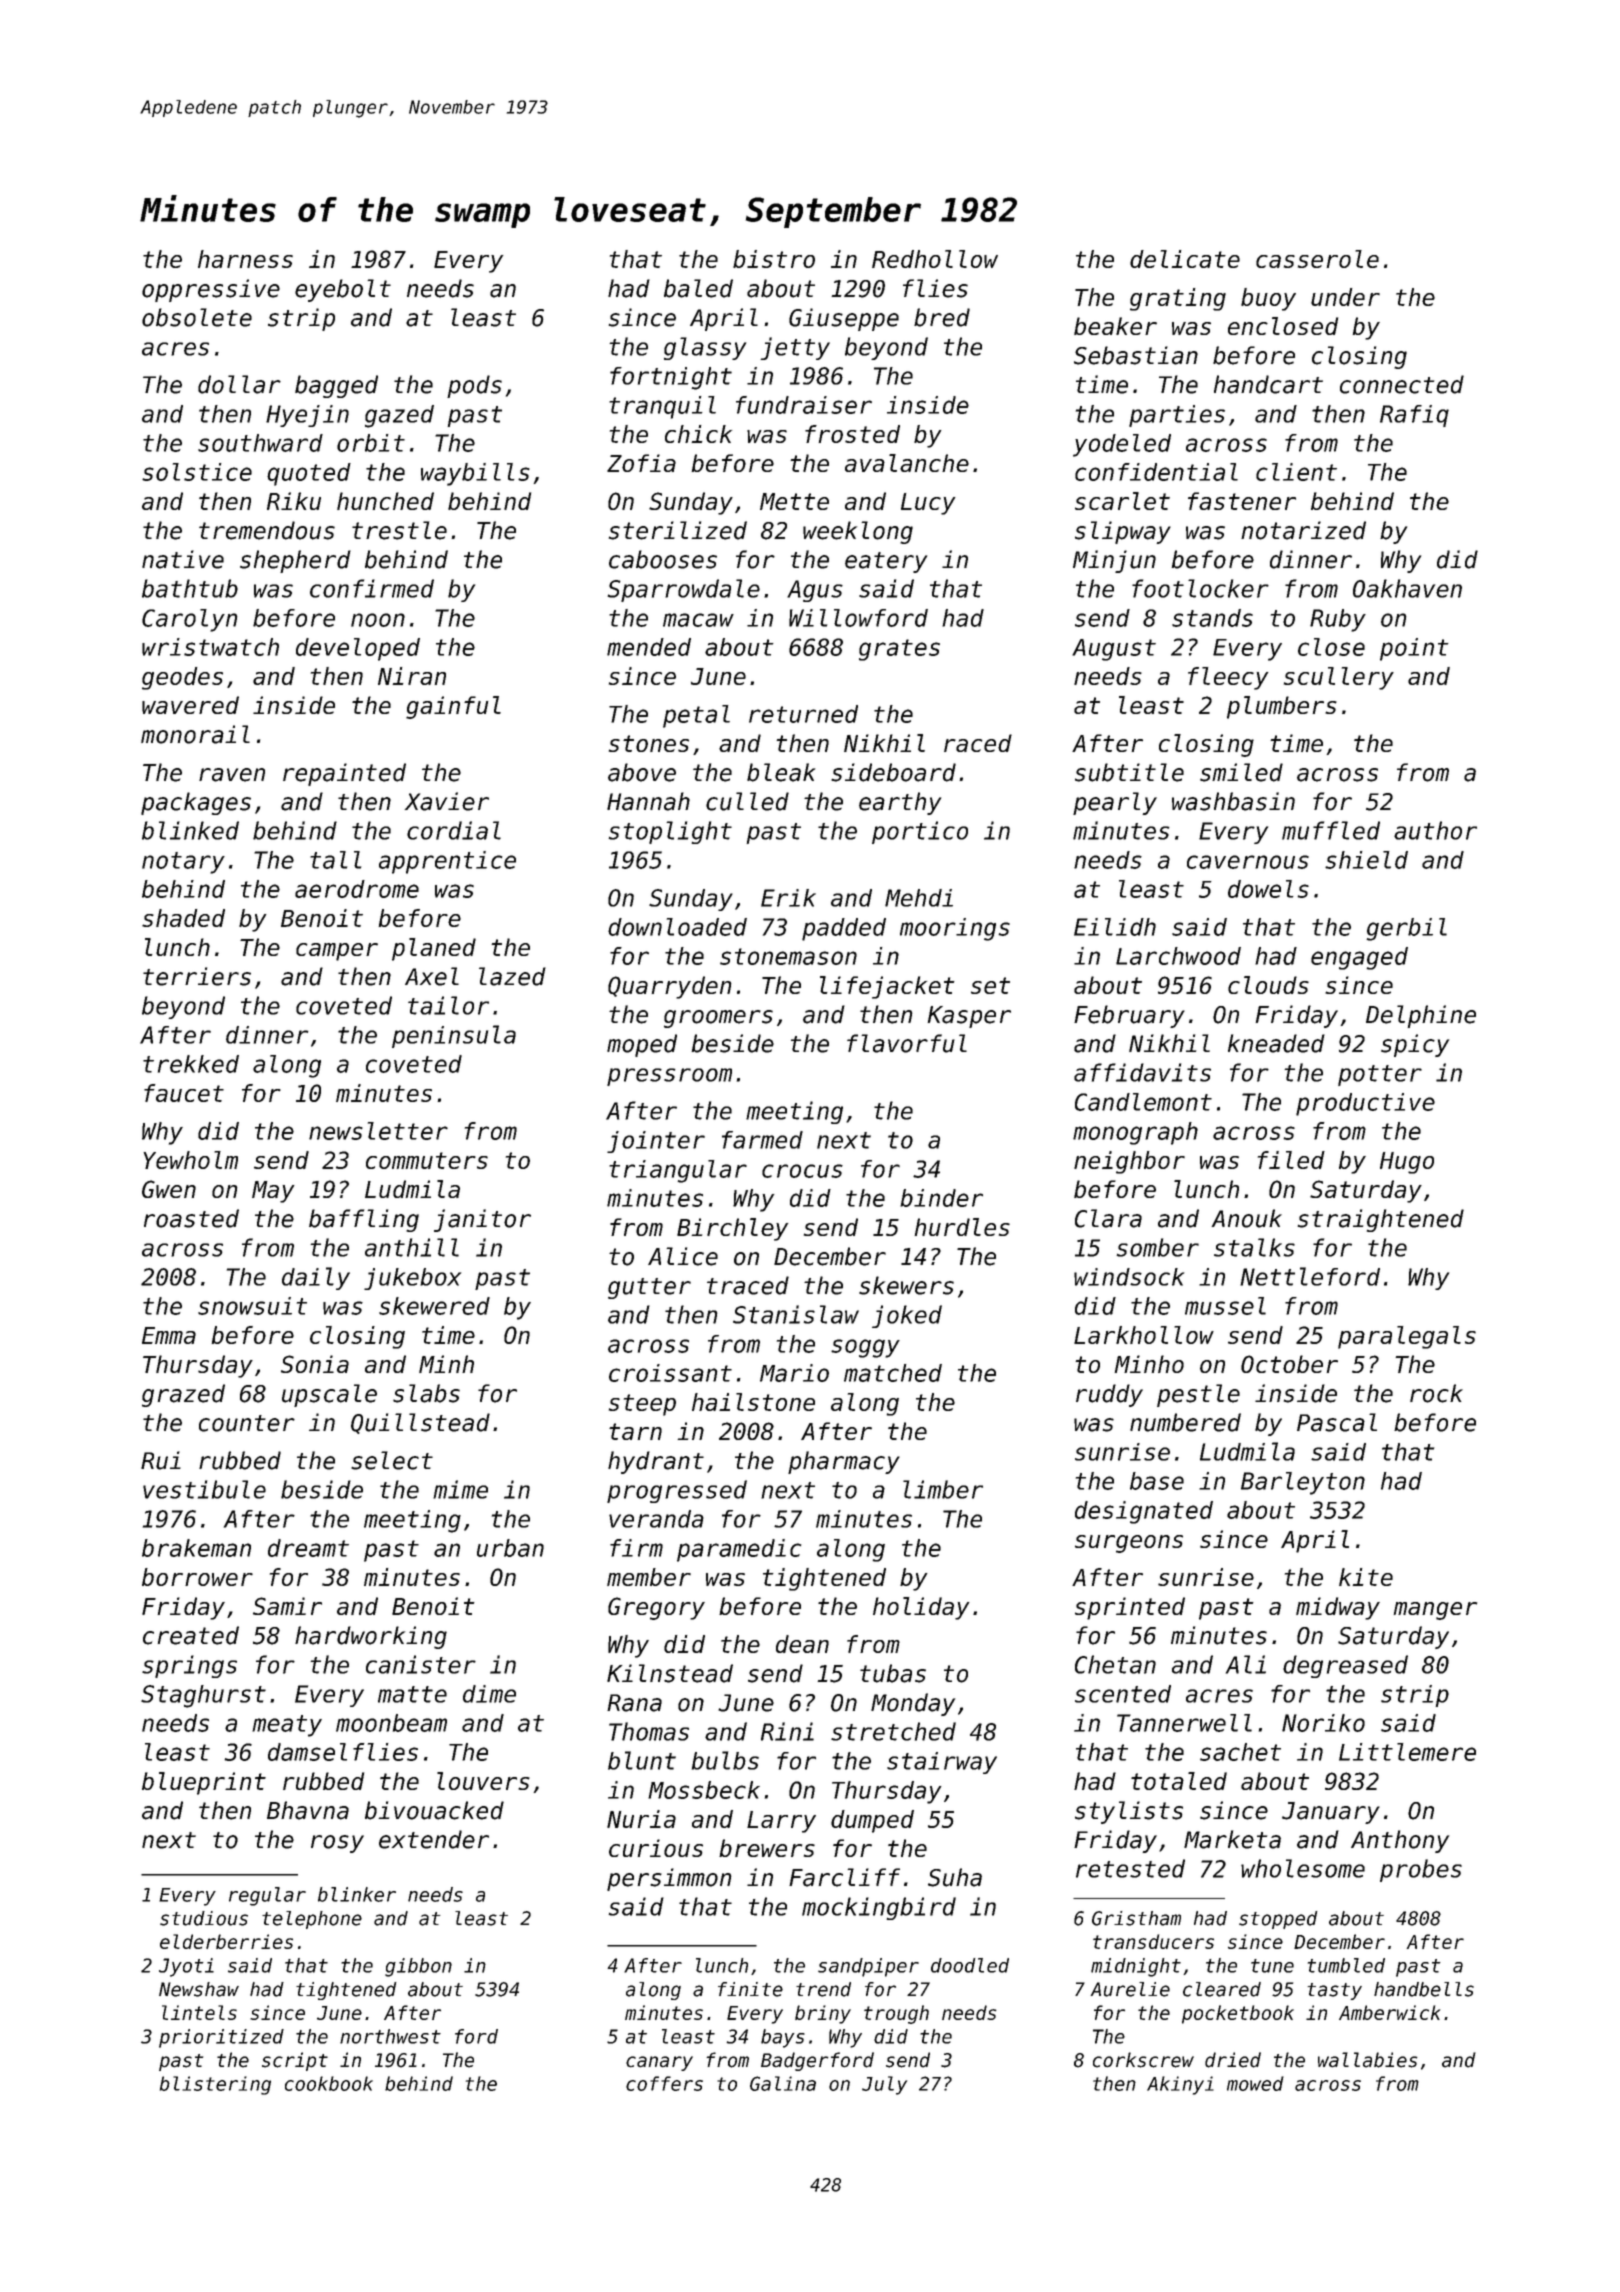 This document has height=2292, width=1620. I want to click on author, so click(1435, 830).
